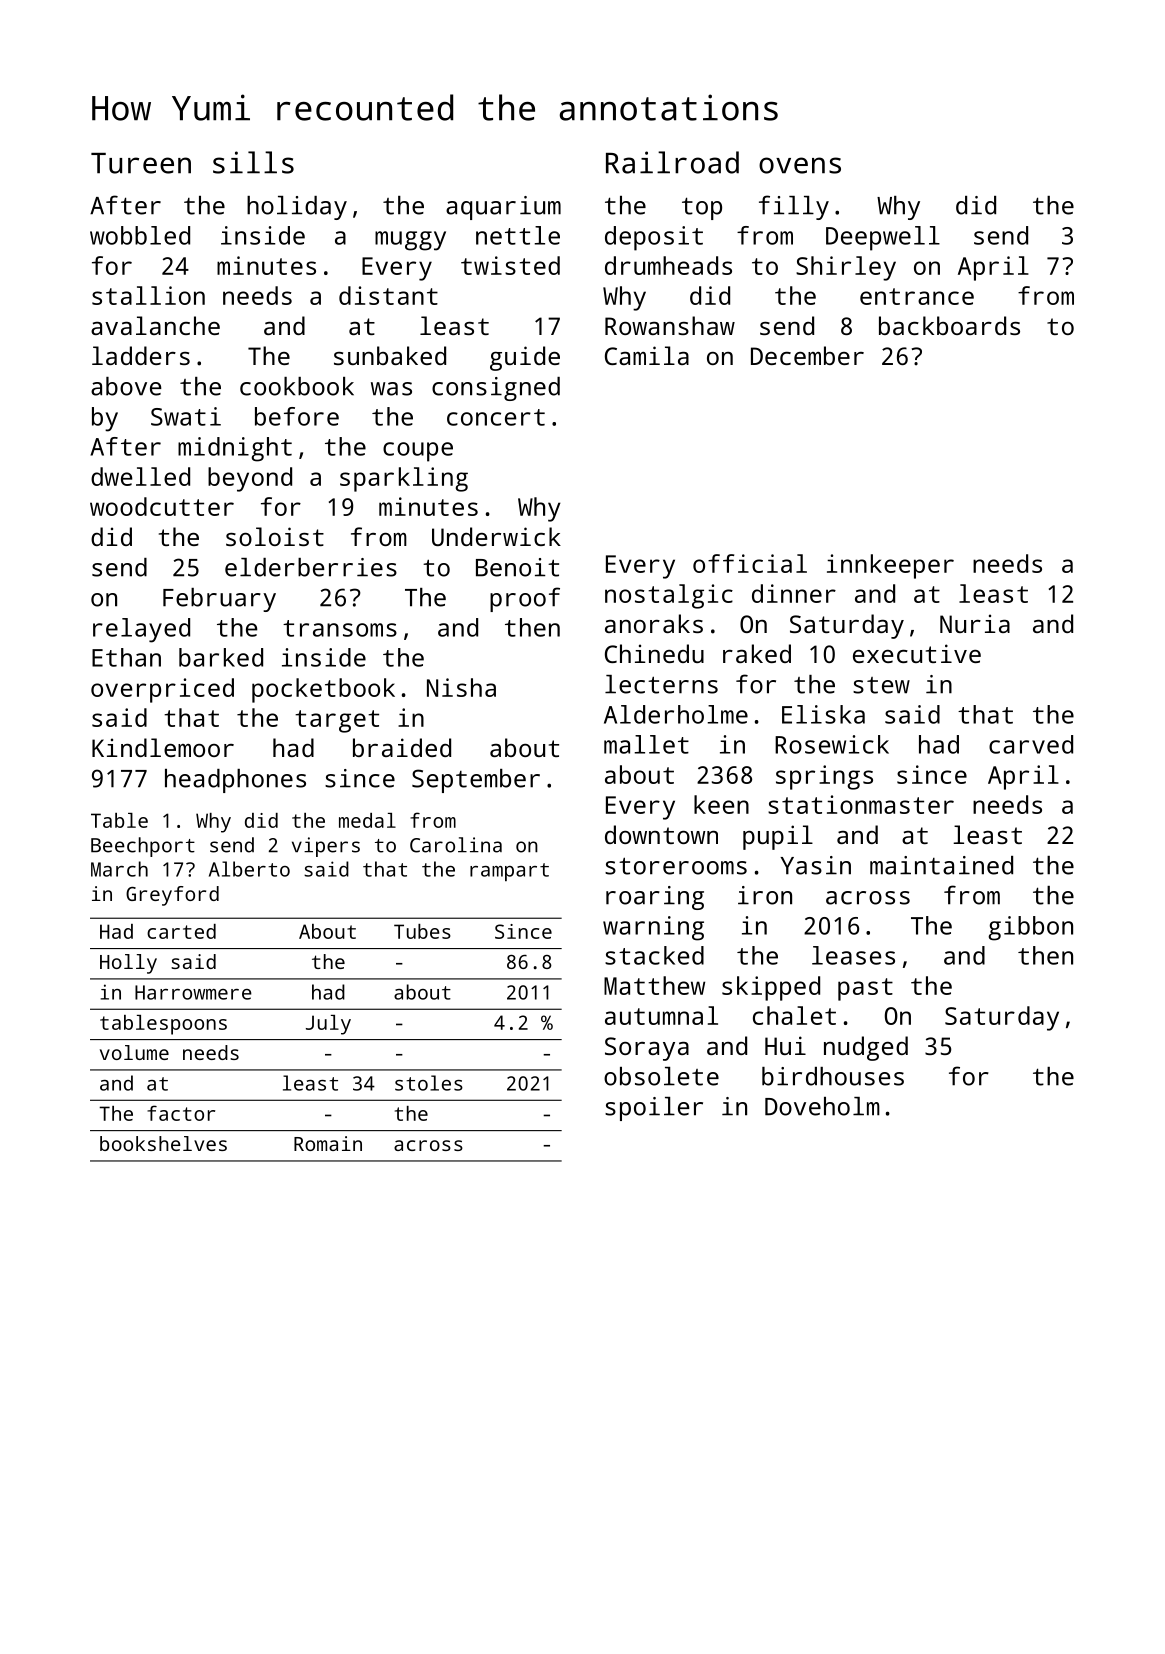 Image resolution: width=1165 pixels, height=1654 pixels. I want to click on Romain, so click(328, 1143).
